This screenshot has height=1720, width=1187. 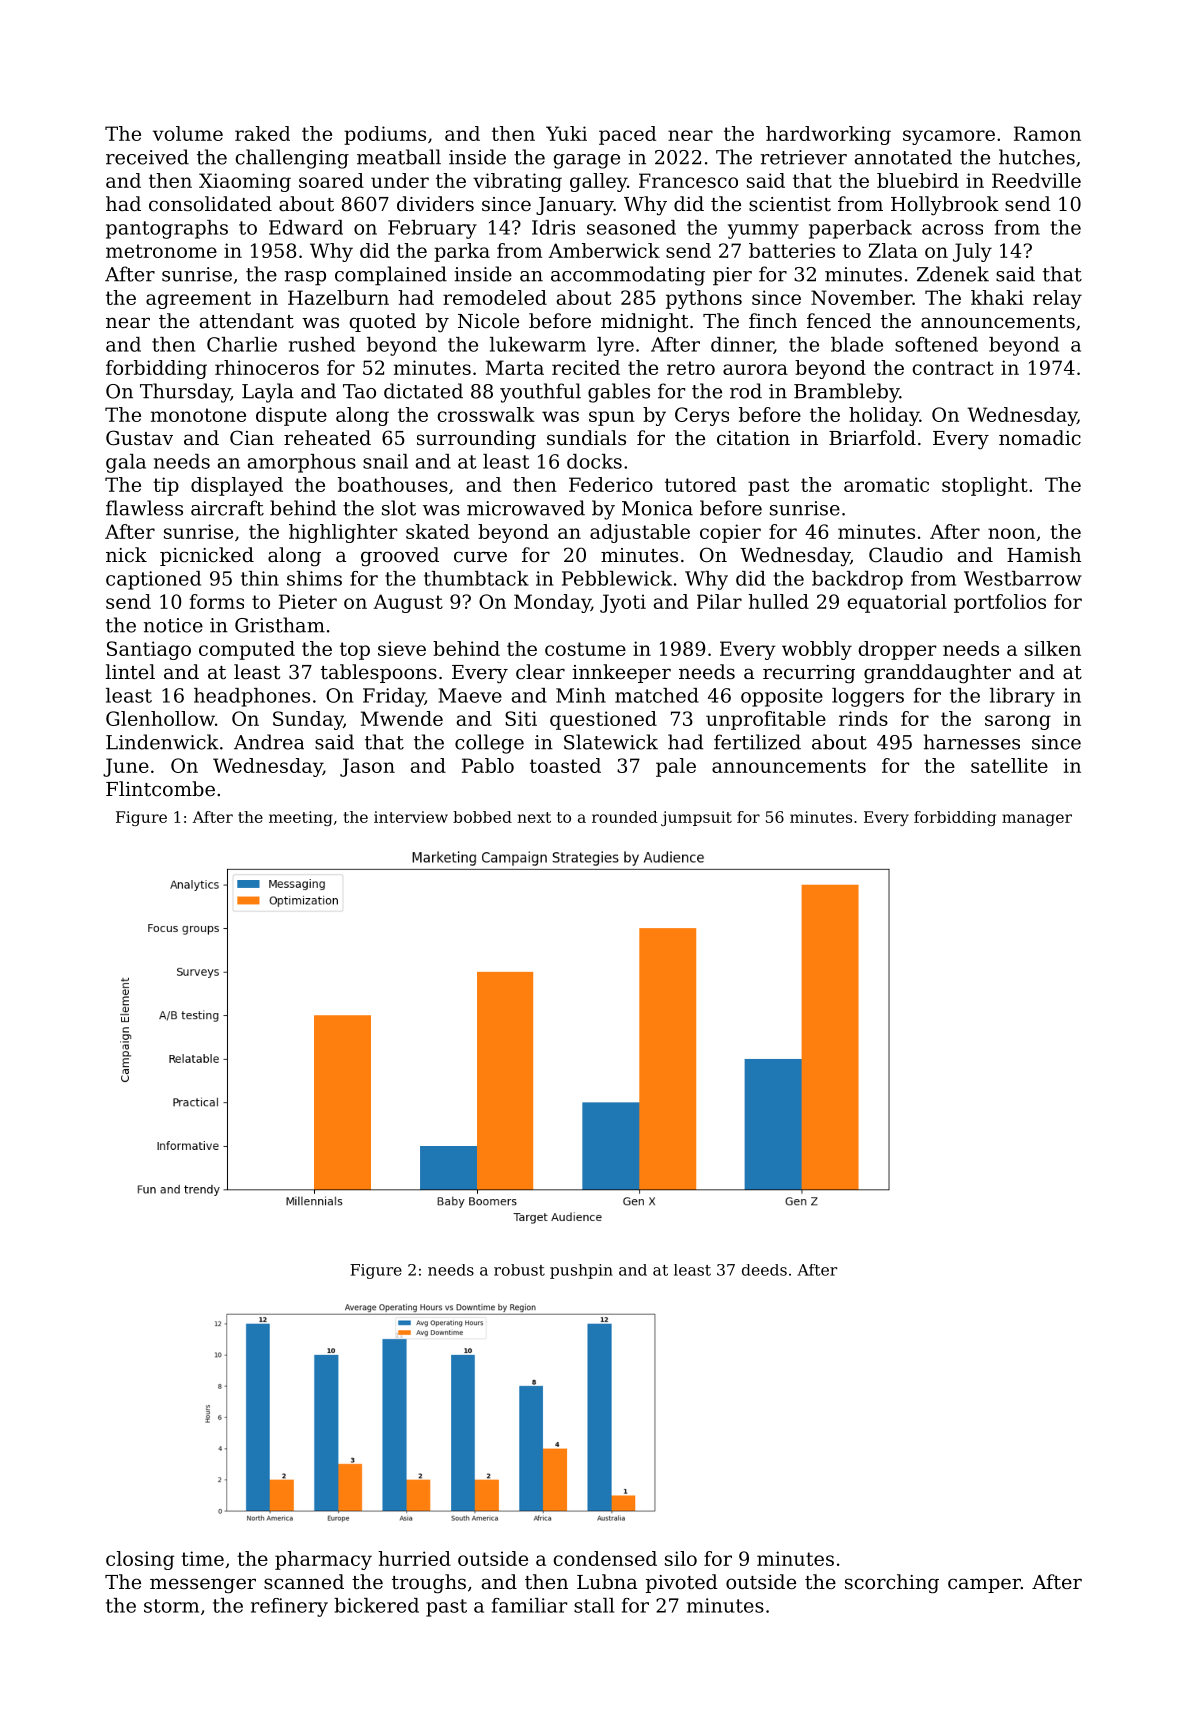 What do you see at coordinates (171, 1606) in the screenshot?
I see `storm` at bounding box center [171, 1606].
